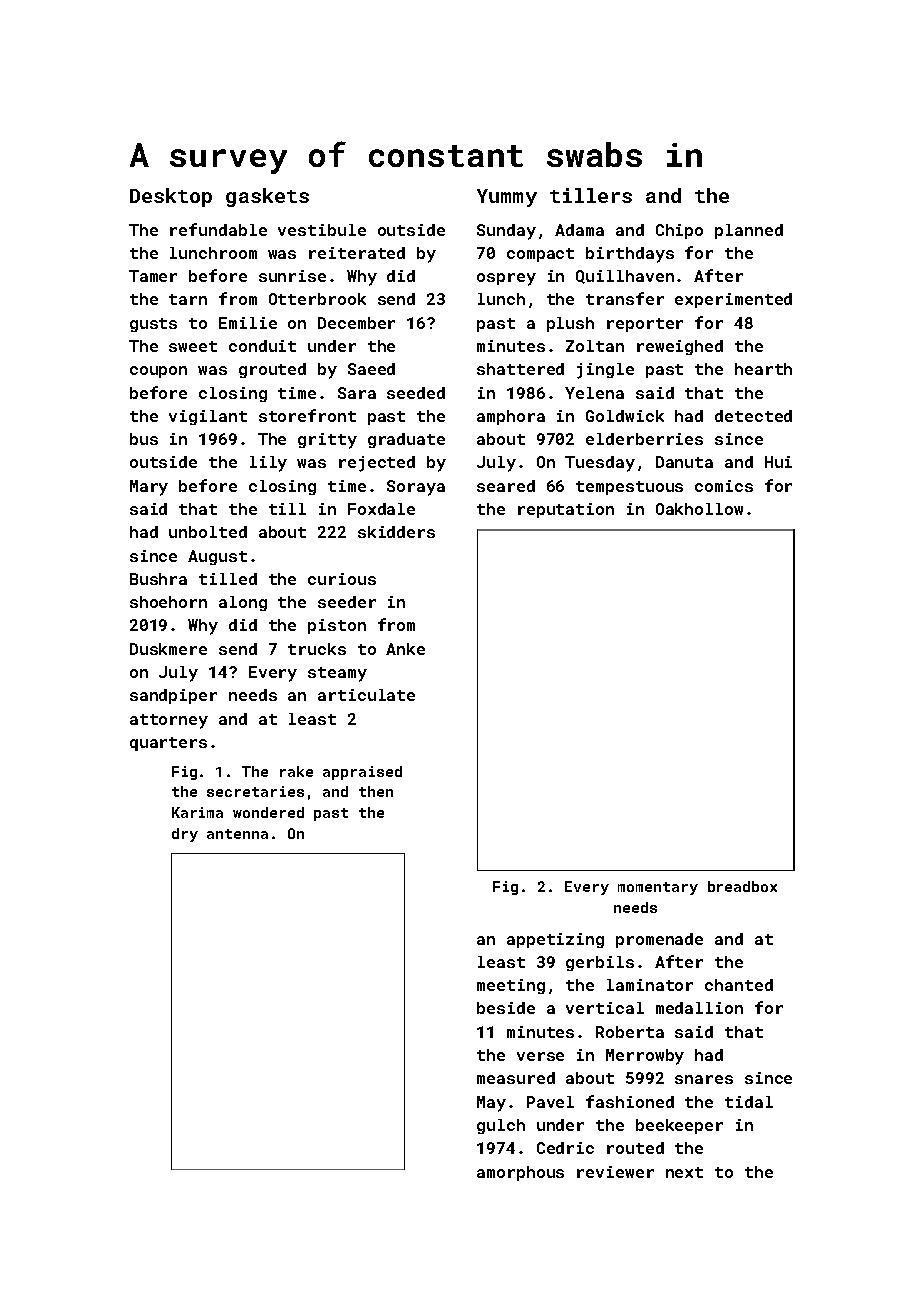  Describe the element at coordinates (507, 198) in the screenshot. I see `Yummy` at that location.
